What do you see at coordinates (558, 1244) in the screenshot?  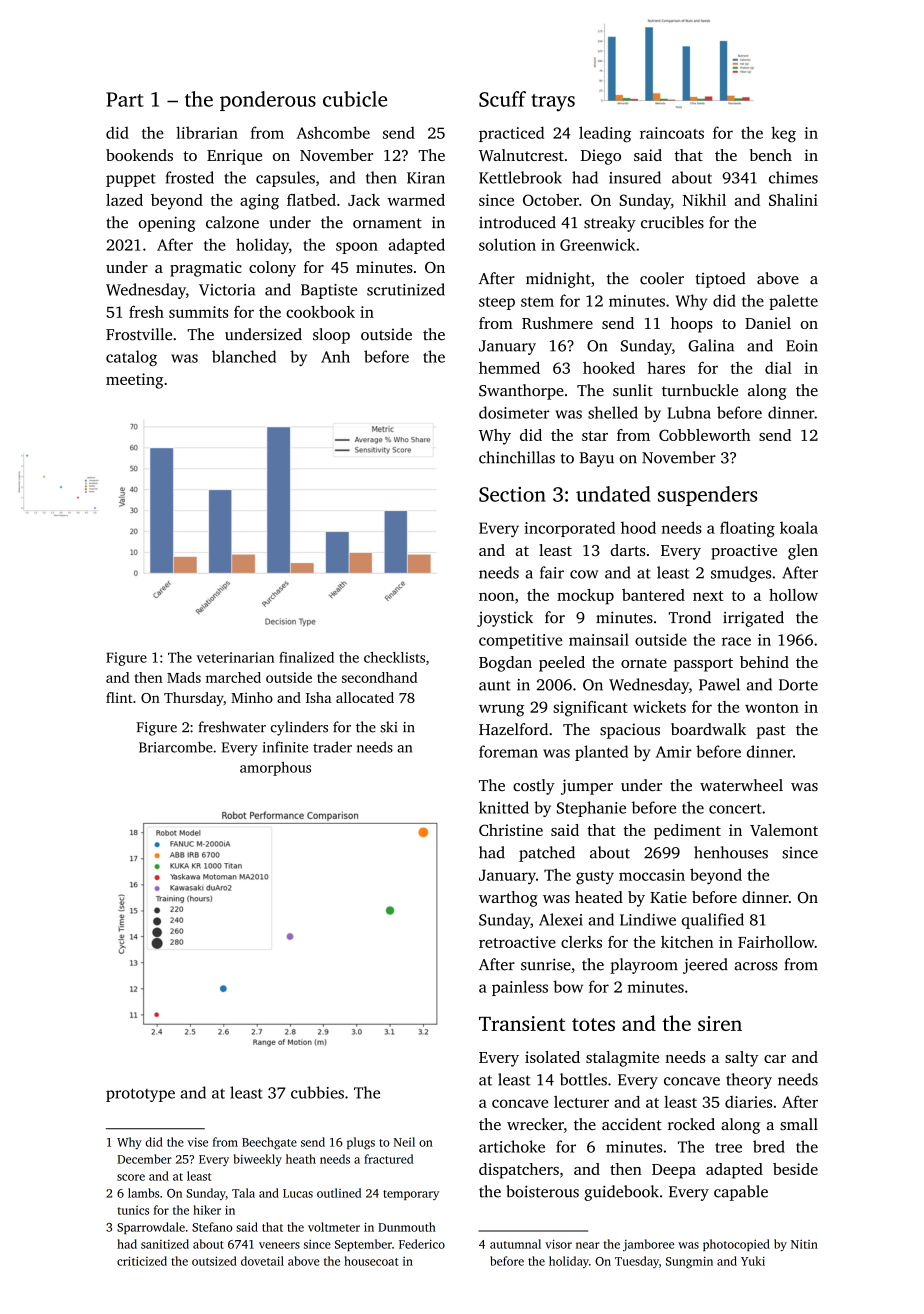 I see `visor` at bounding box center [558, 1244].
